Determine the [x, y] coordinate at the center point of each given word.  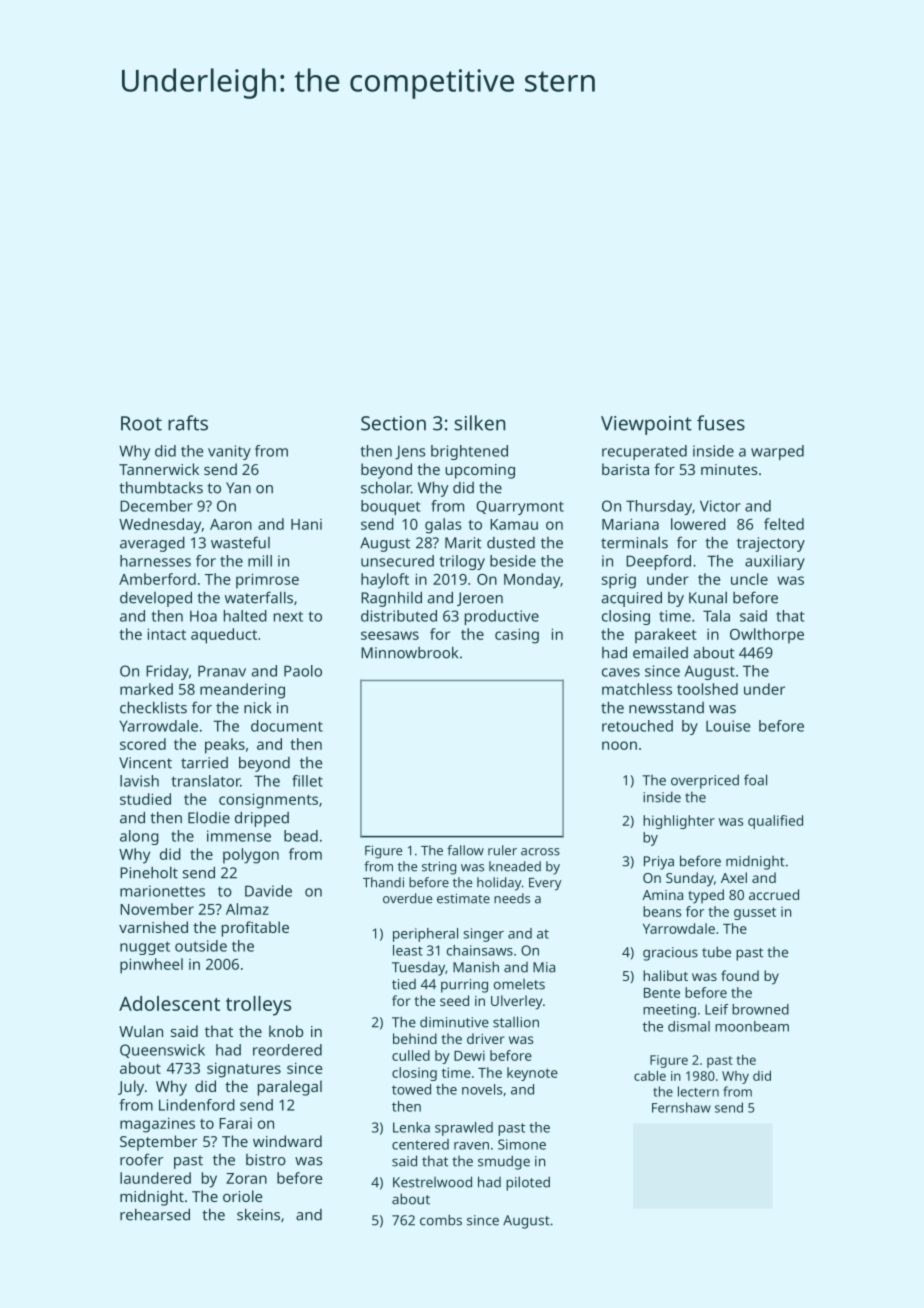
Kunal [708, 598]
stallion [516, 1022]
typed [706, 896]
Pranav [222, 671]
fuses [721, 423]
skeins [258, 1215]
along [139, 837]
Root [141, 423]
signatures [244, 1070]
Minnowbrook [409, 653]
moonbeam [752, 1026]
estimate [463, 898]
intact [167, 634]
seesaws [390, 635]
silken [480, 423]
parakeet [666, 636]
